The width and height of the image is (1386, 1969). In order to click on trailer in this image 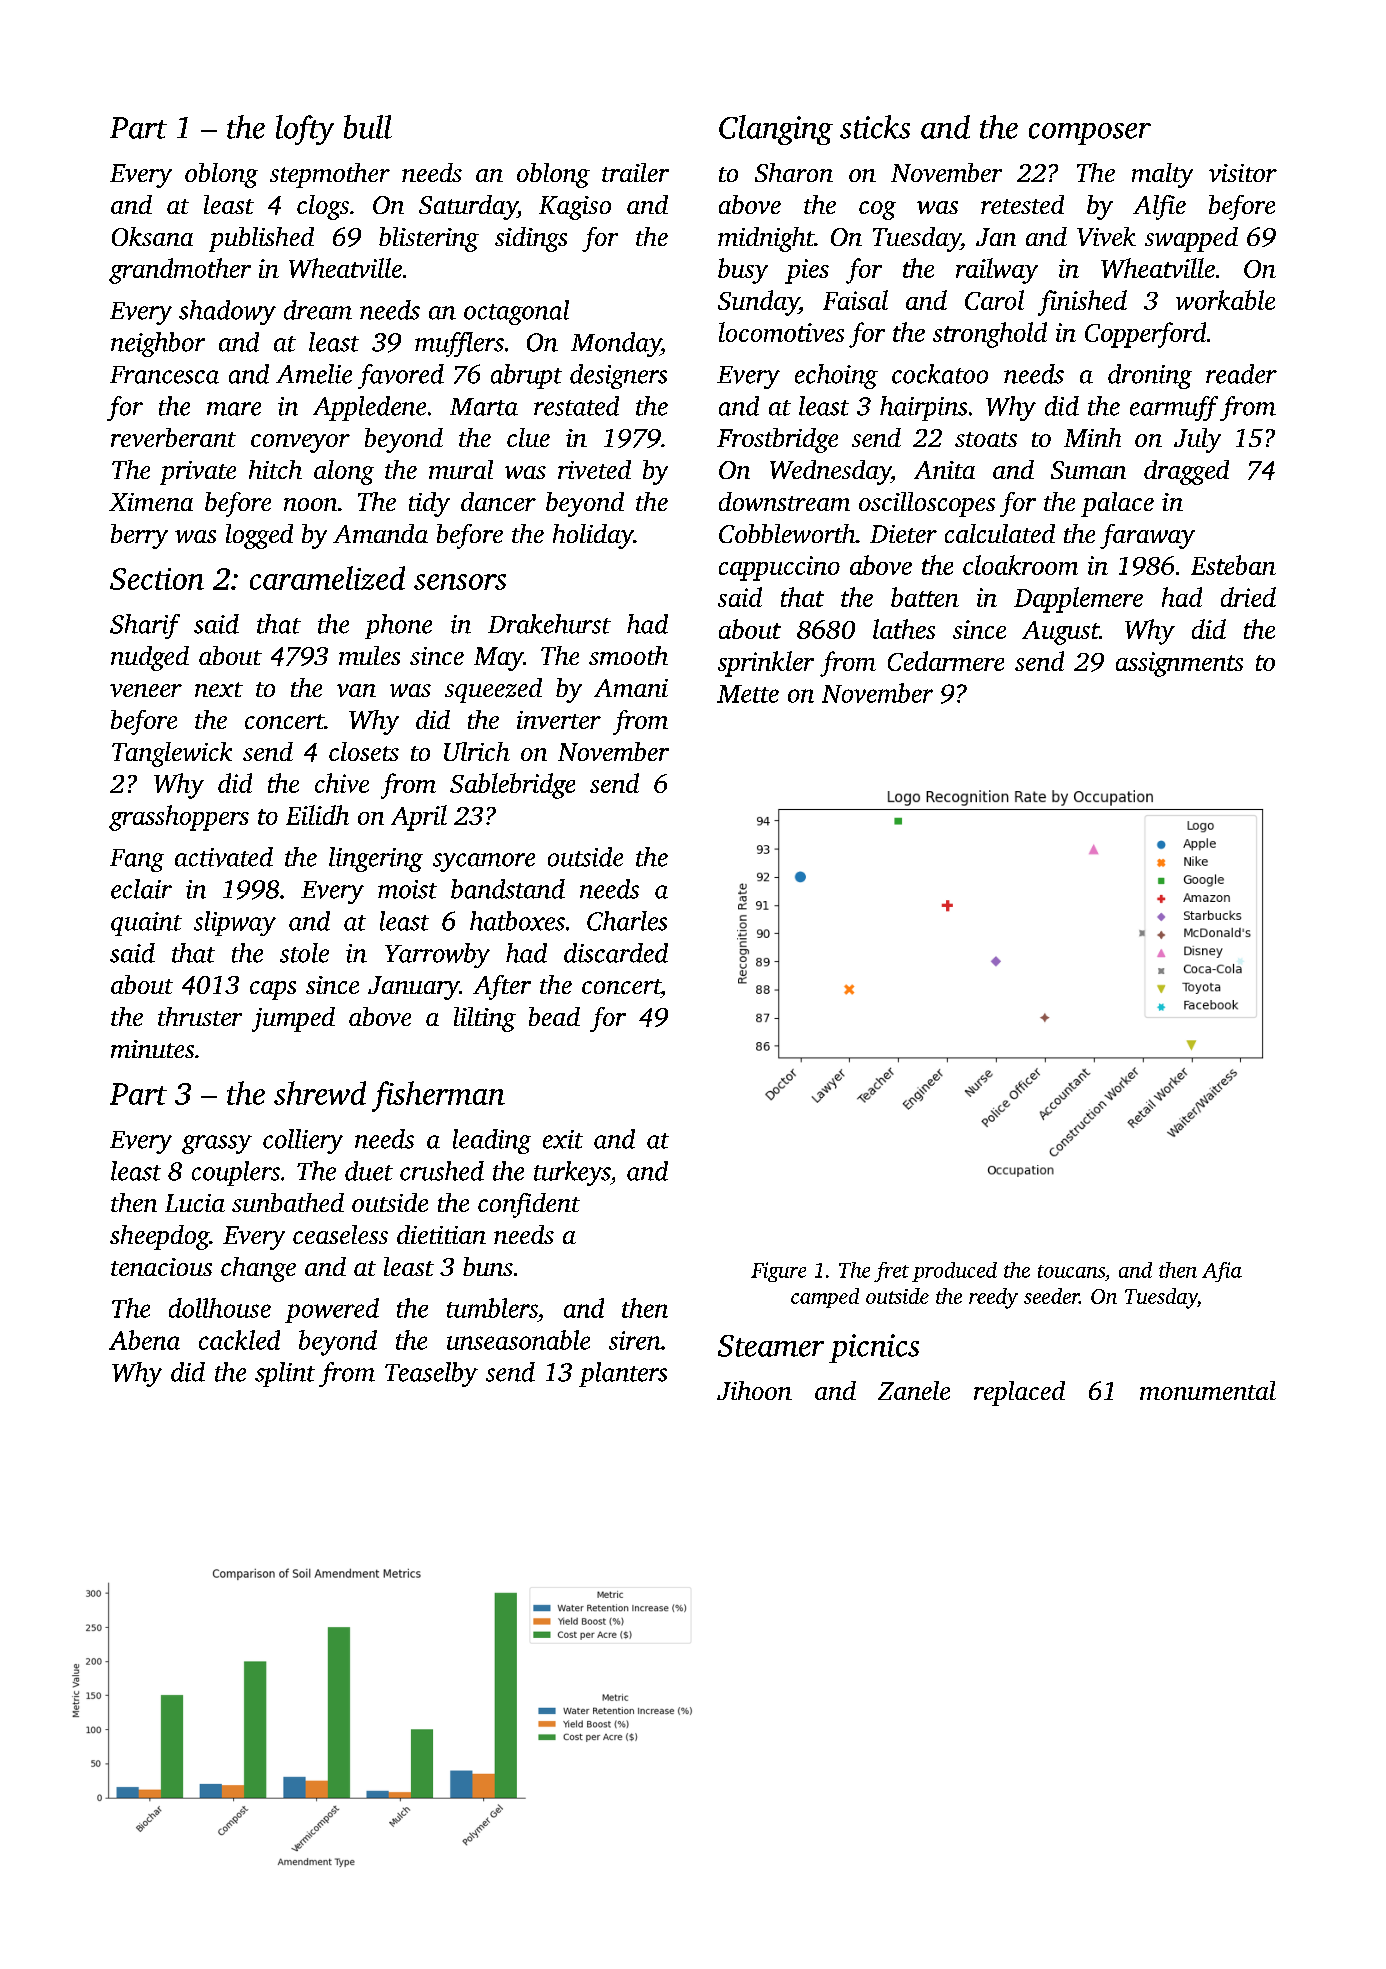, I will do `click(635, 172)`.
